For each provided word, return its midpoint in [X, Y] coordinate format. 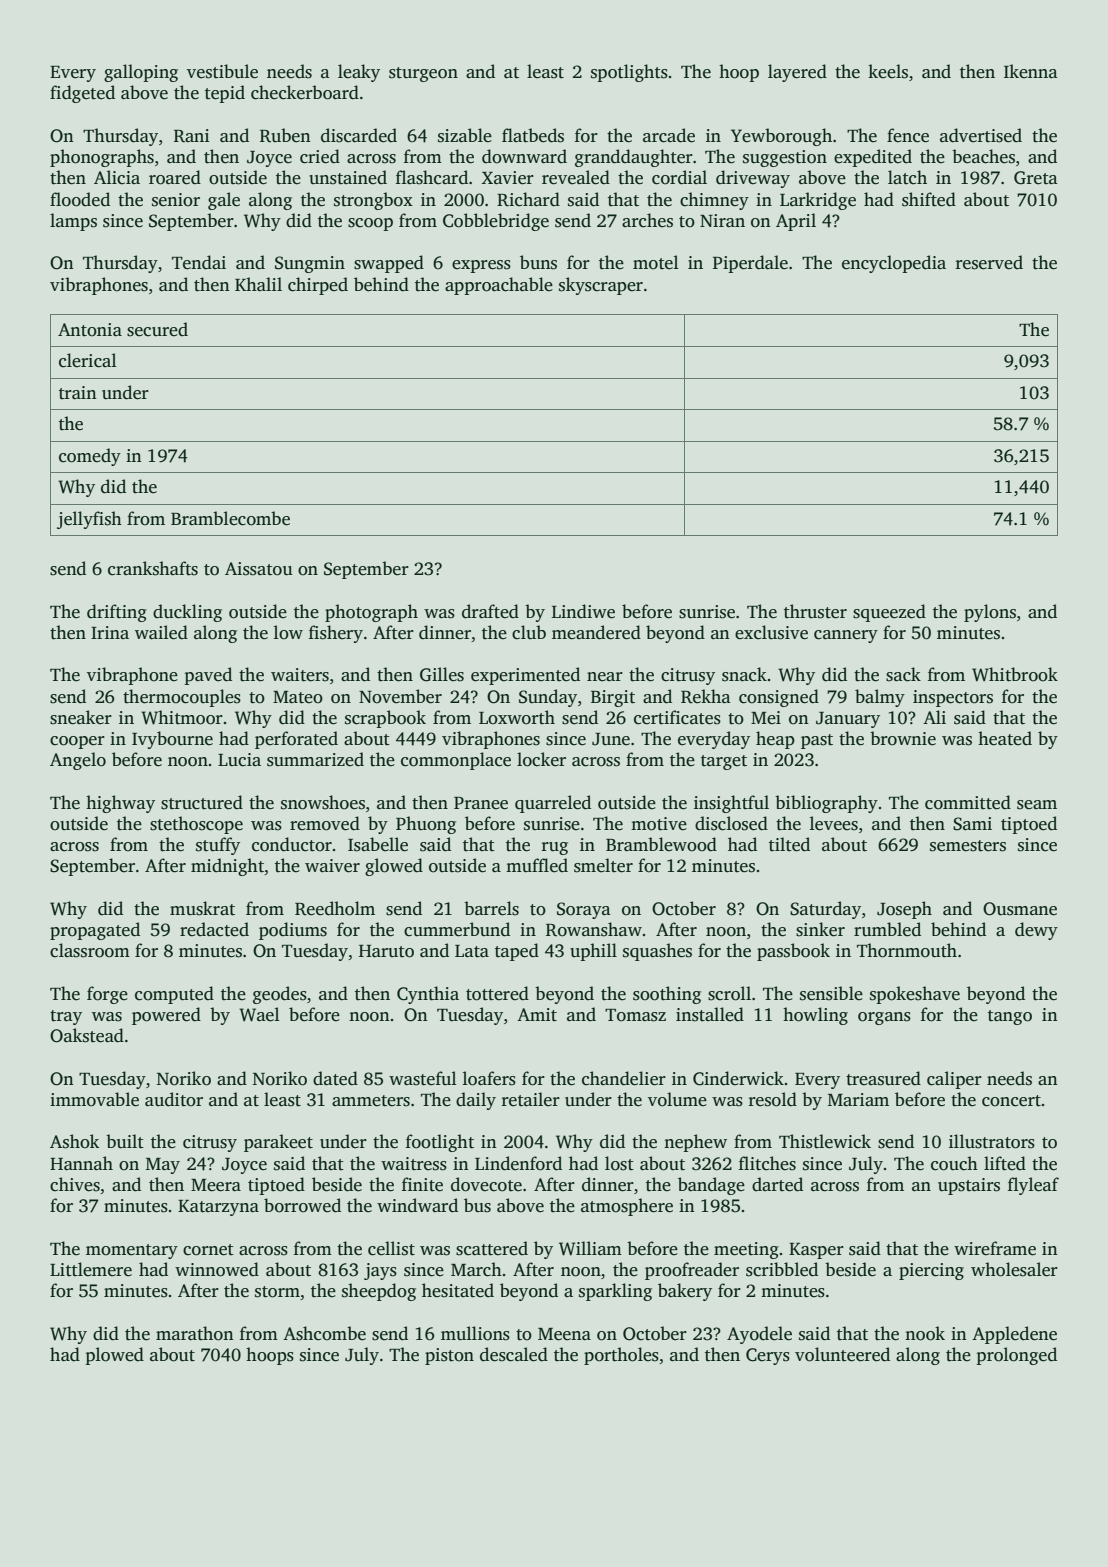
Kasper [816, 1251]
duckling [187, 613]
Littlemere [91, 1269]
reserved [989, 262]
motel [656, 262]
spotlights [629, 73]
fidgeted [82, 94]
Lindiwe [583, 611]
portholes [621, 1356]
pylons [990, 613]
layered [797, 73]
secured [157, 329]
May [163, 1166]
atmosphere [627, 1207]
